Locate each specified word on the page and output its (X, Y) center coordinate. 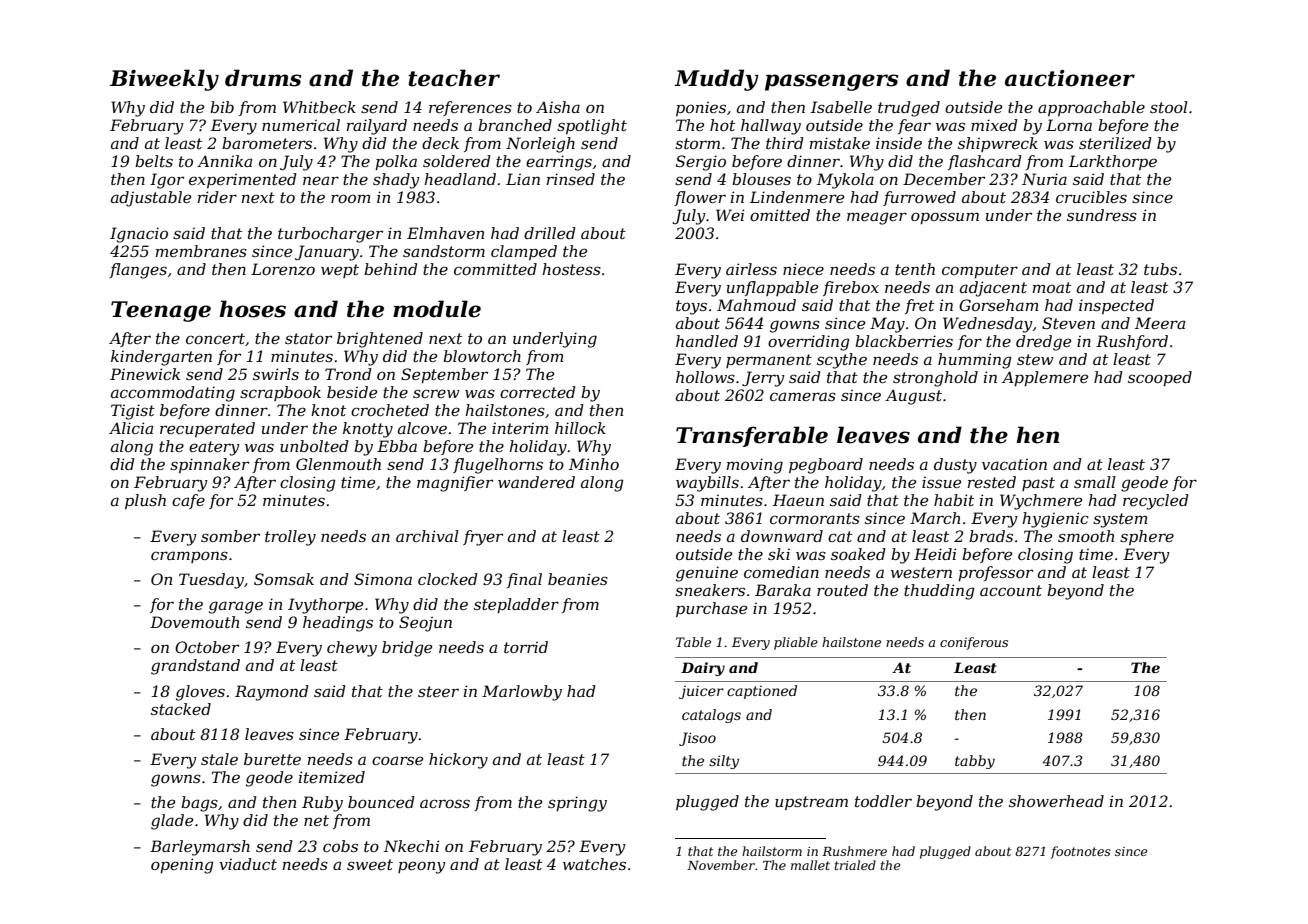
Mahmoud (756, 305)
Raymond (272, 693)
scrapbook (280, 393)
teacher (454, 78)
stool (1169, 107)
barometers (267, 143)
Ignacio (139, 235)
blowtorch (482, 356)
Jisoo (697, 739)
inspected (1116, 306)
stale (219, 759)
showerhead (1056, 801)
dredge (1043, 343)
